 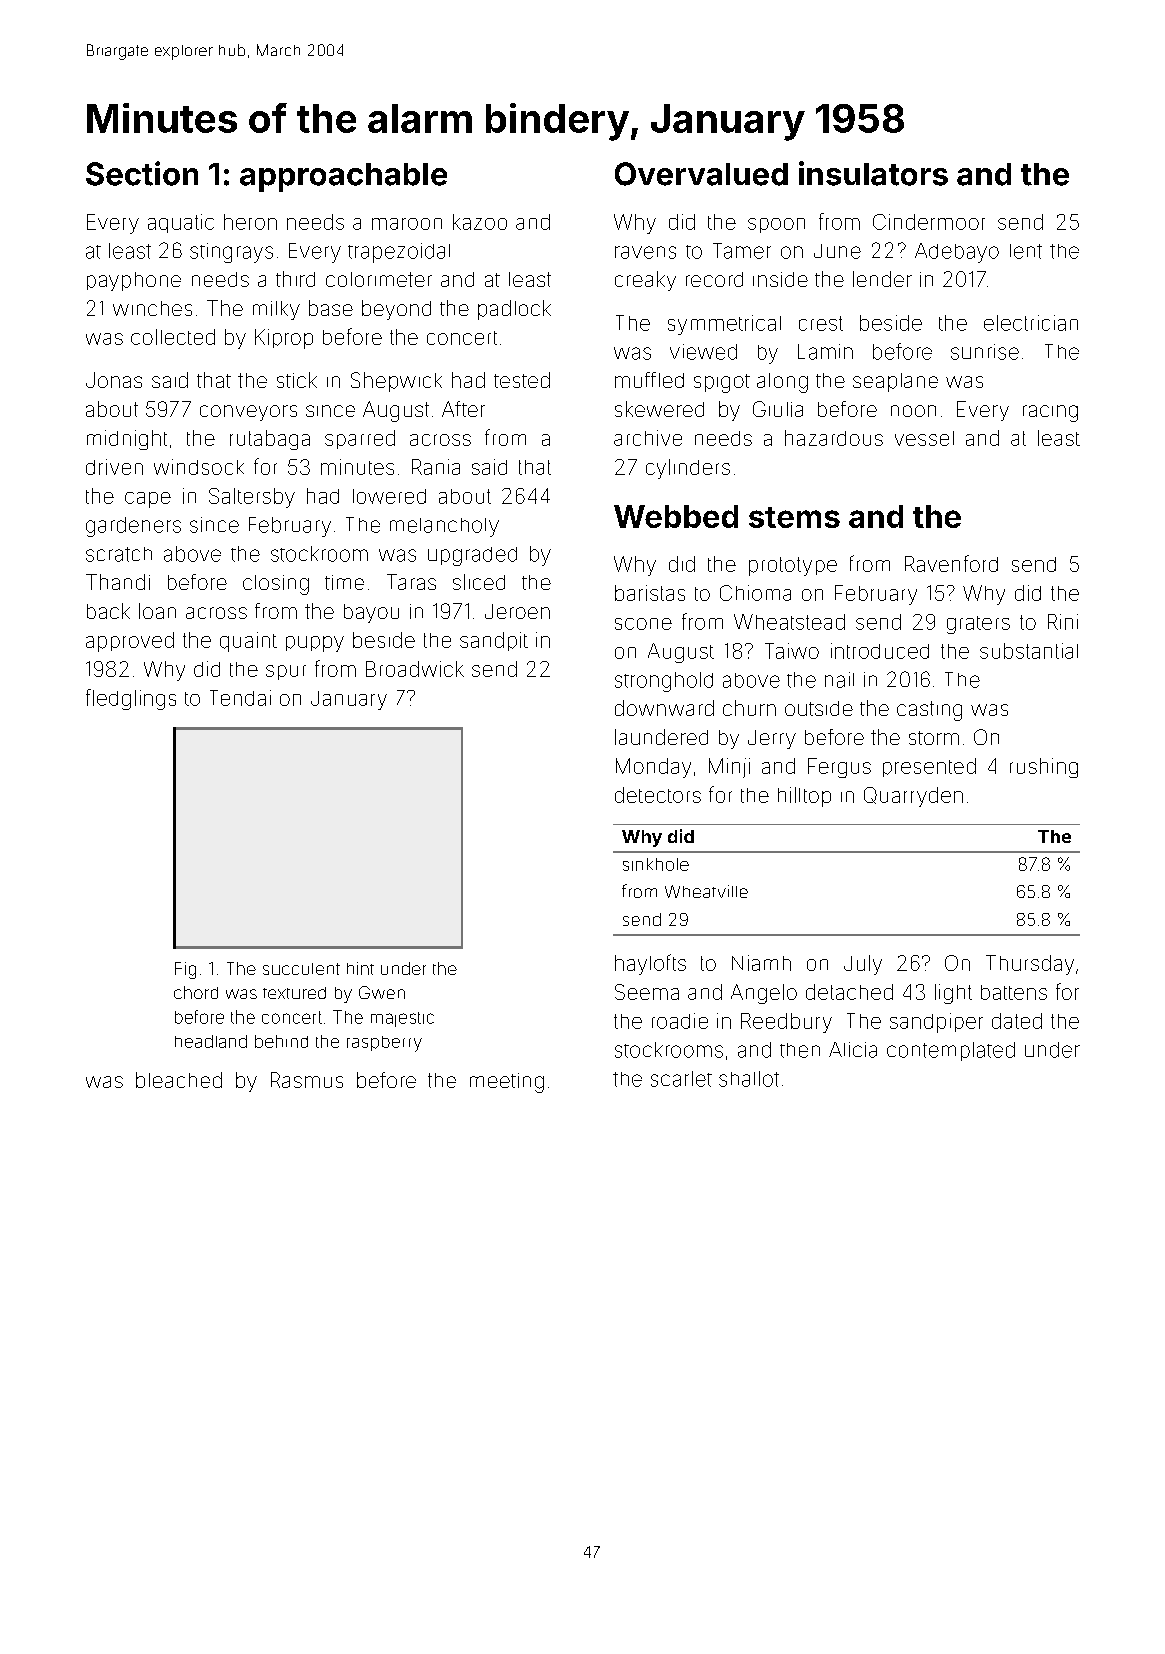 I want to click on Section, so click(x=142, y=173).
